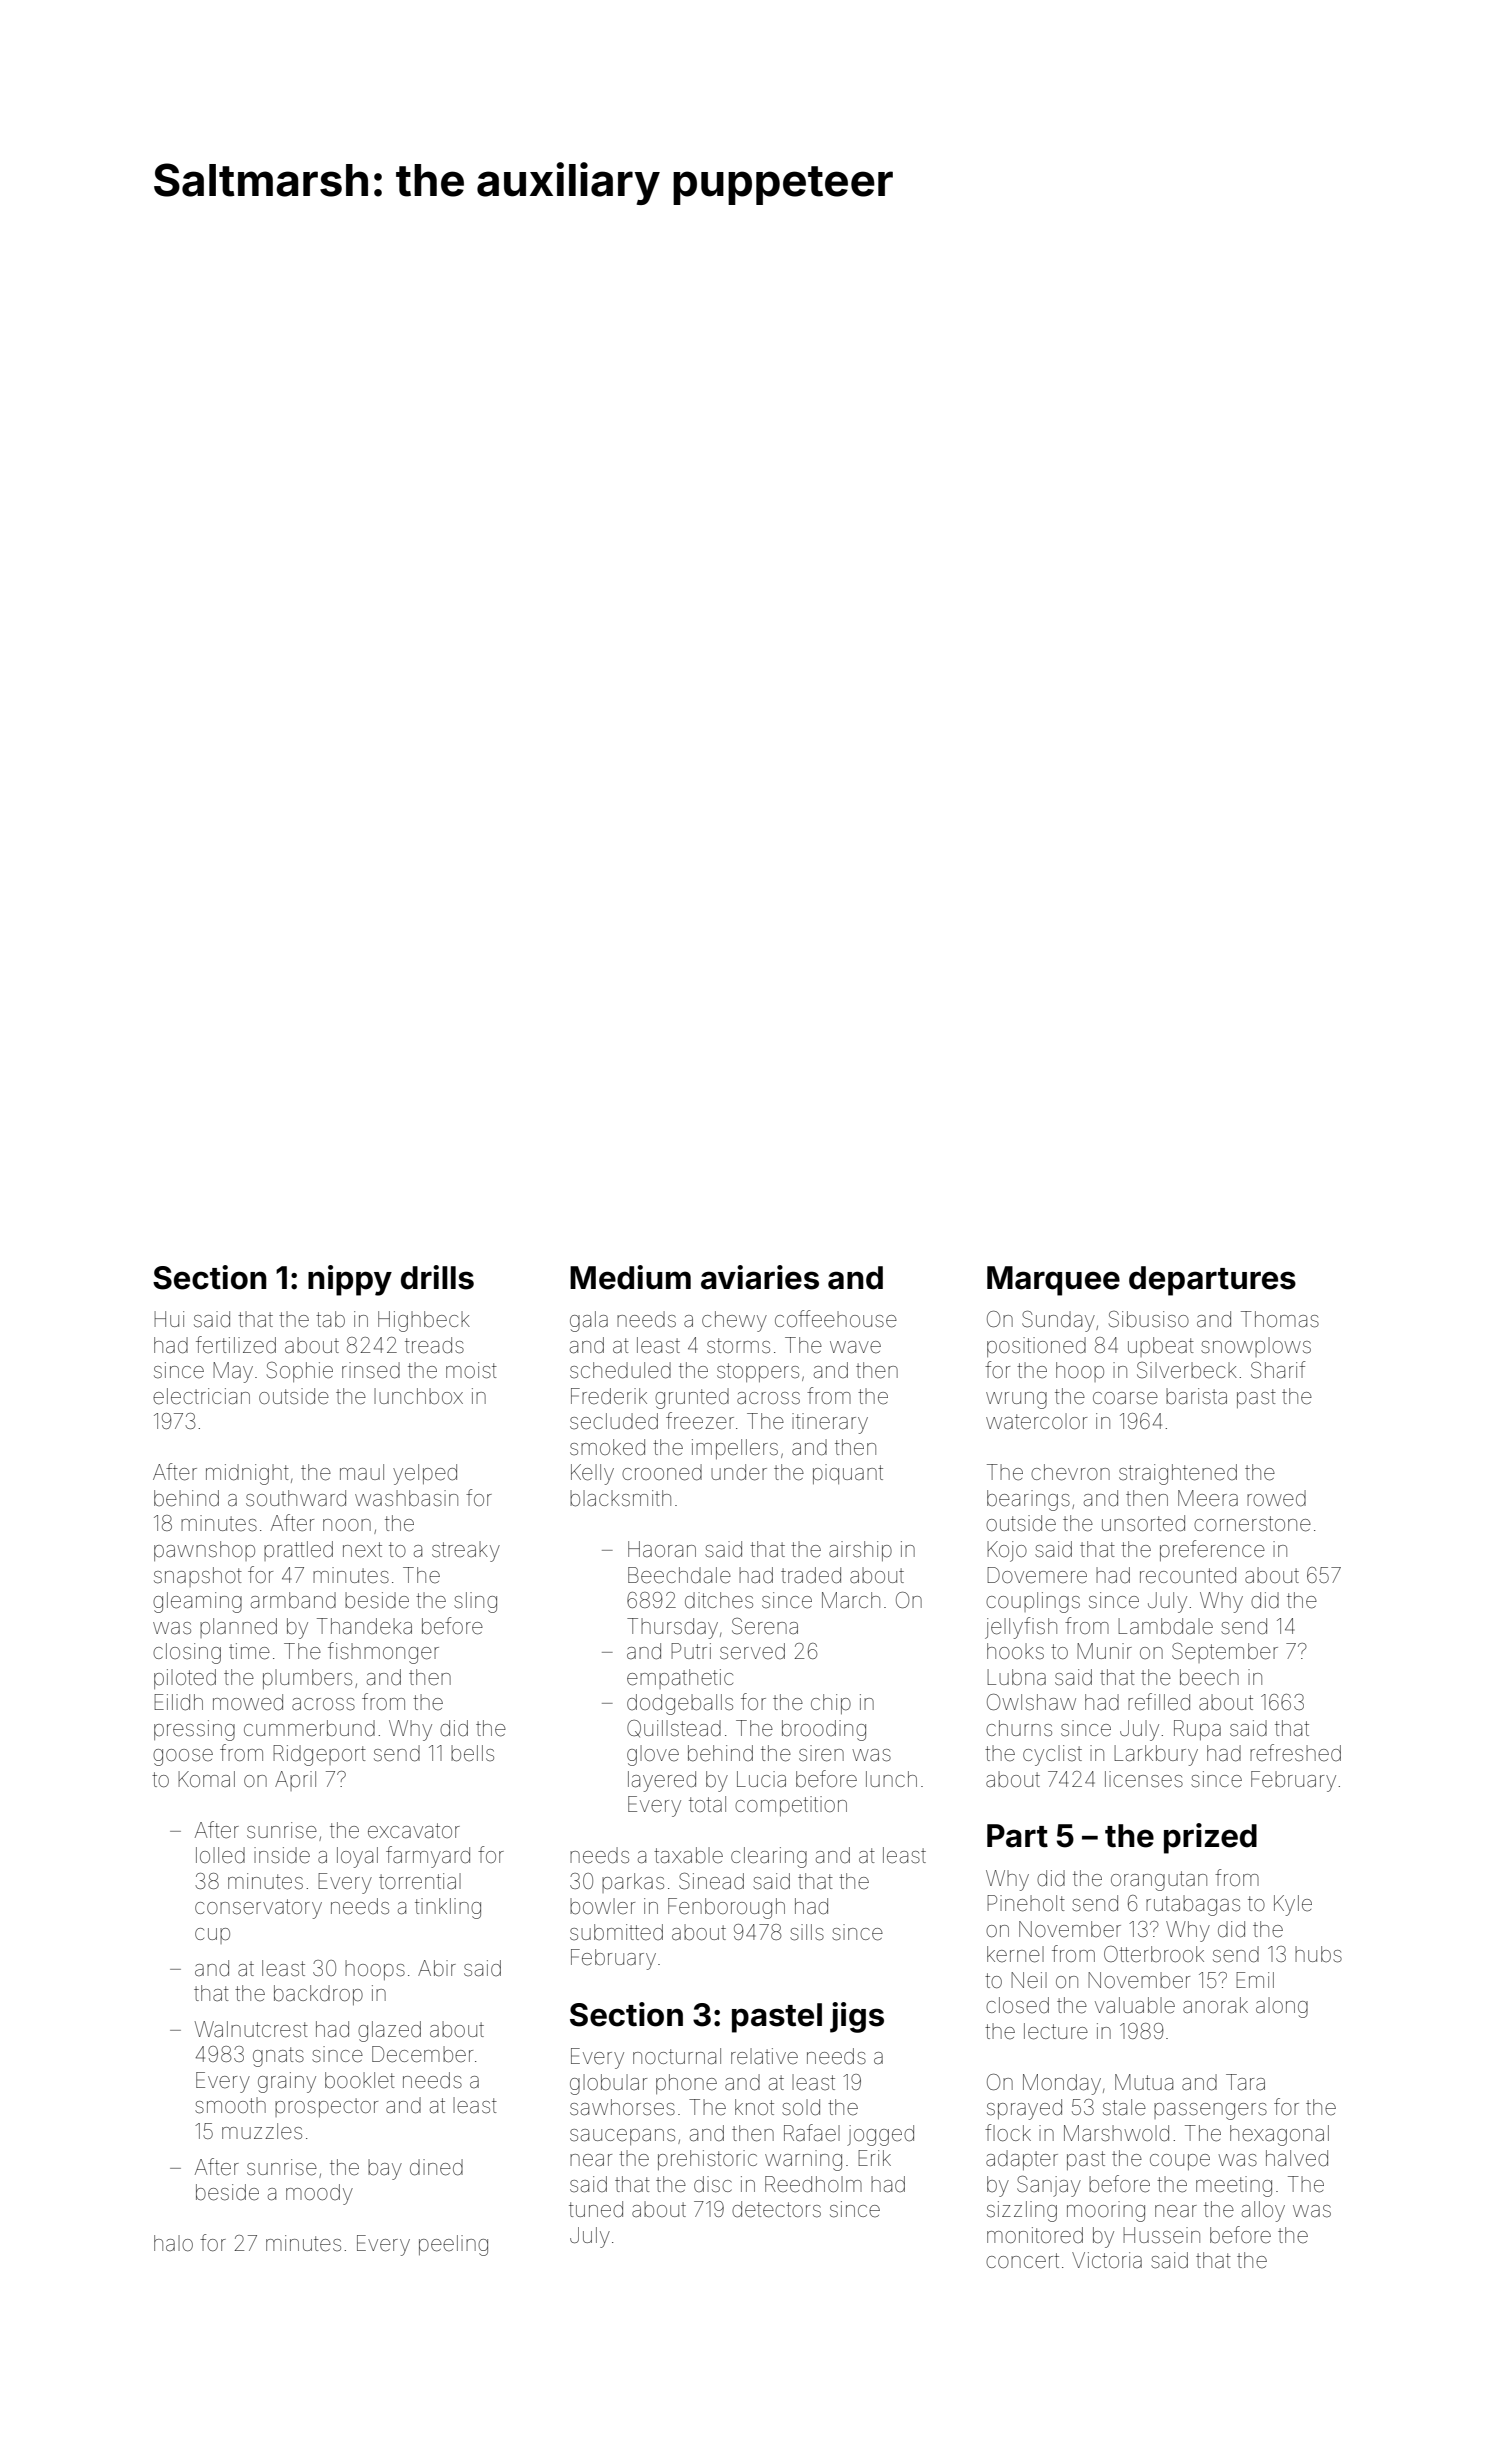  Describe the element at coordinates (1234, 2186) in the screenshot. I see `meeting` at that location.
